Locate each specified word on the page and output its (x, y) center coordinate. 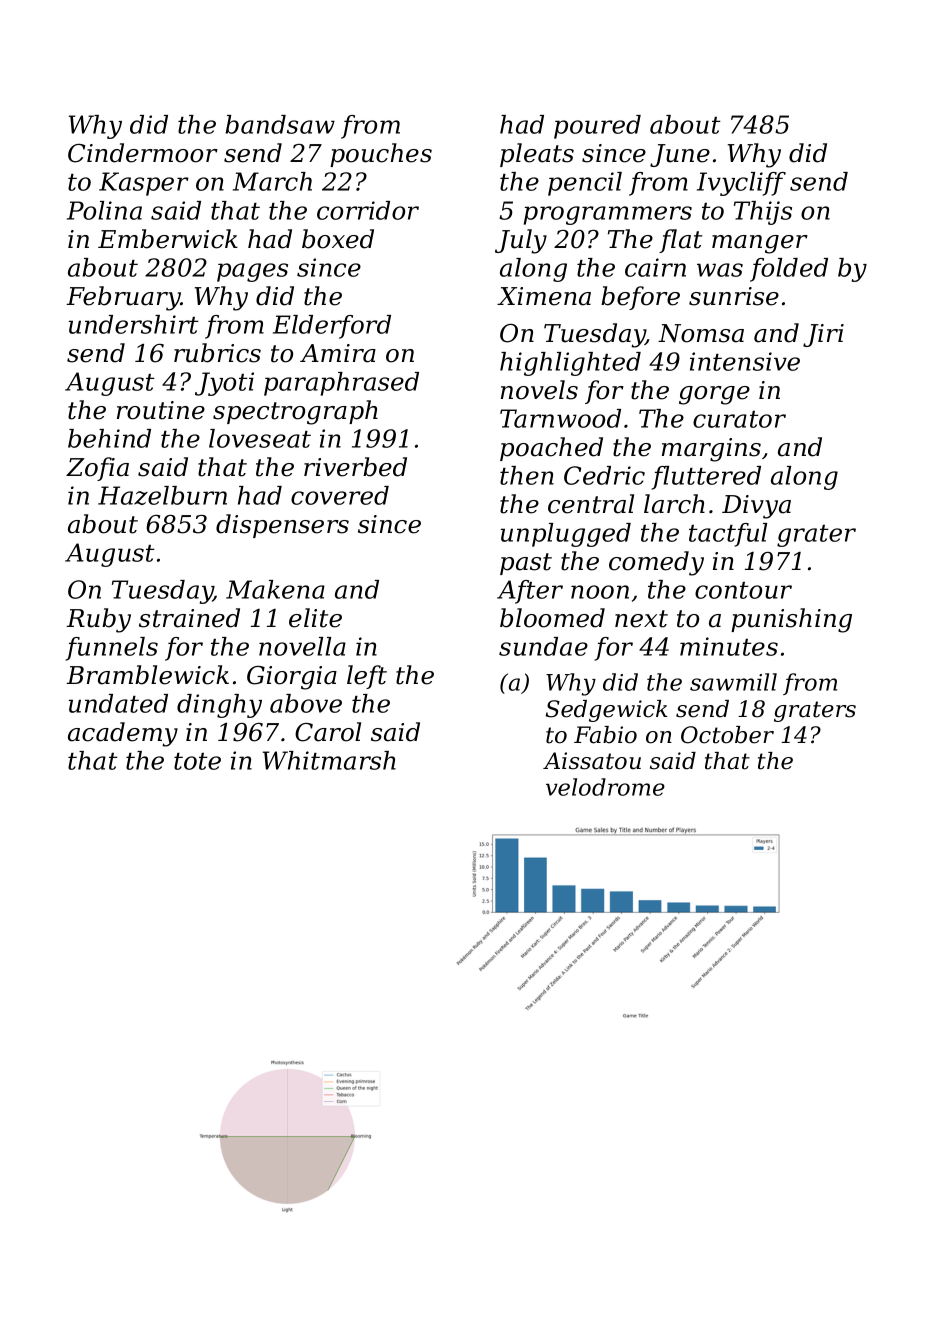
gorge (714, 395)
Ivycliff (741, 184)
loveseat (260, 438)
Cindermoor (143, 153)
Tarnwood (560, 418)
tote (197, 761)
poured (597, 127)
